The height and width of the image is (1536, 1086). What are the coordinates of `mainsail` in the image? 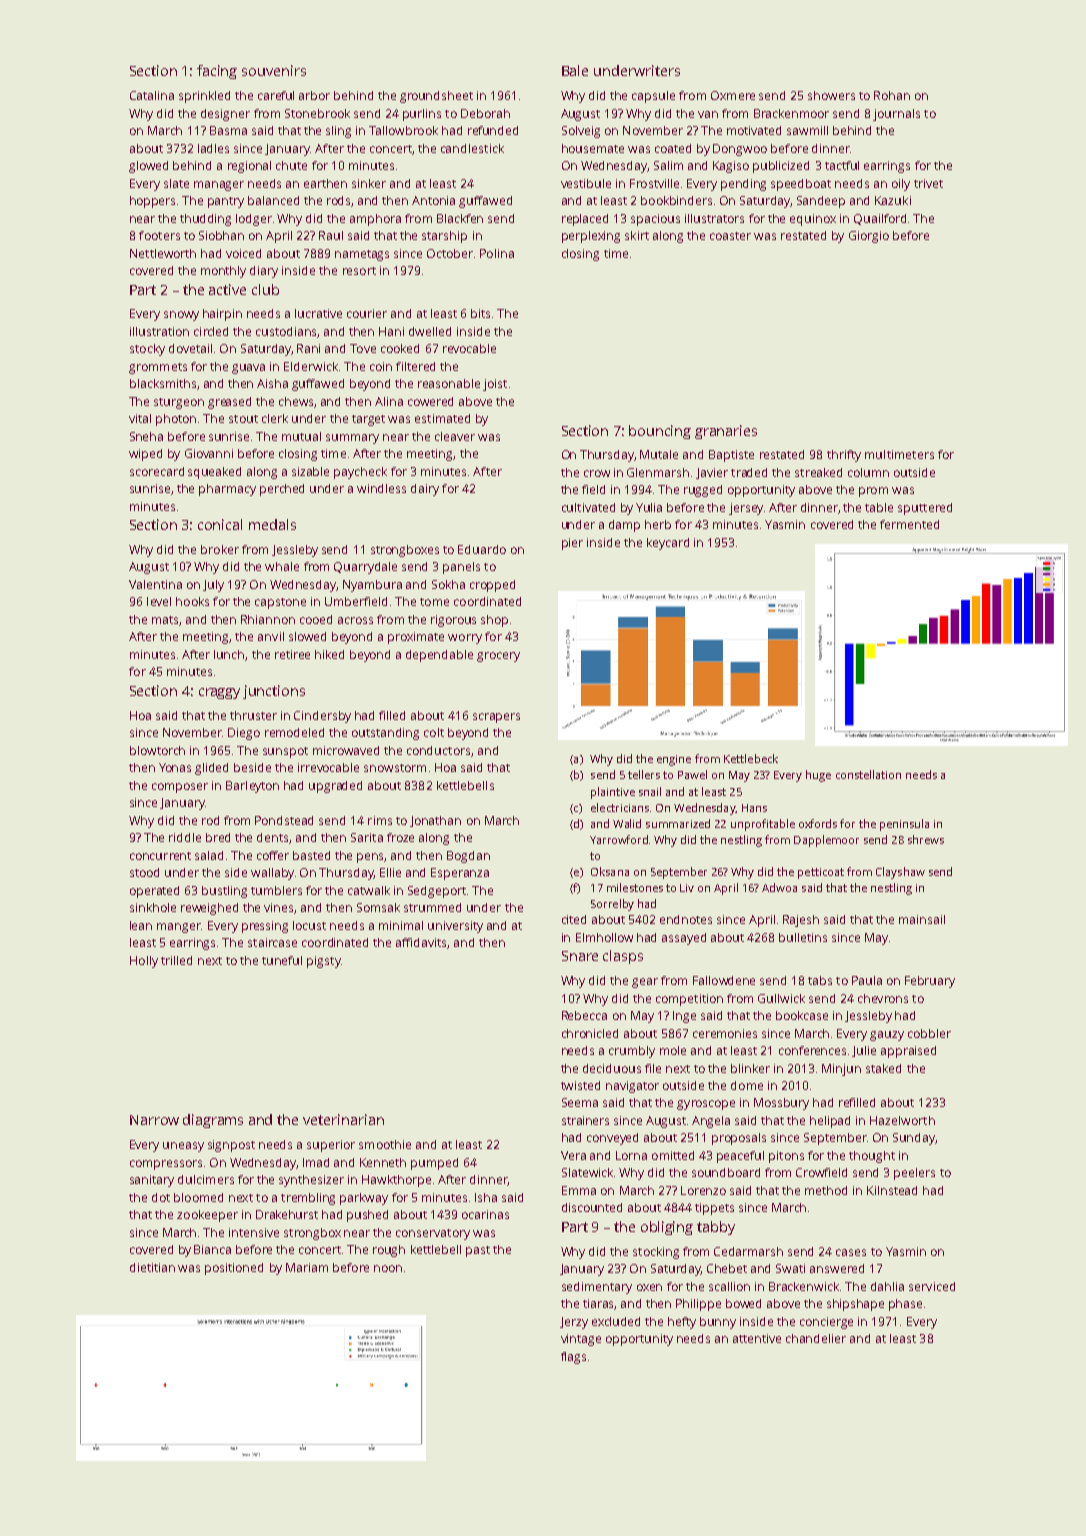 It's located at (922, 919).
